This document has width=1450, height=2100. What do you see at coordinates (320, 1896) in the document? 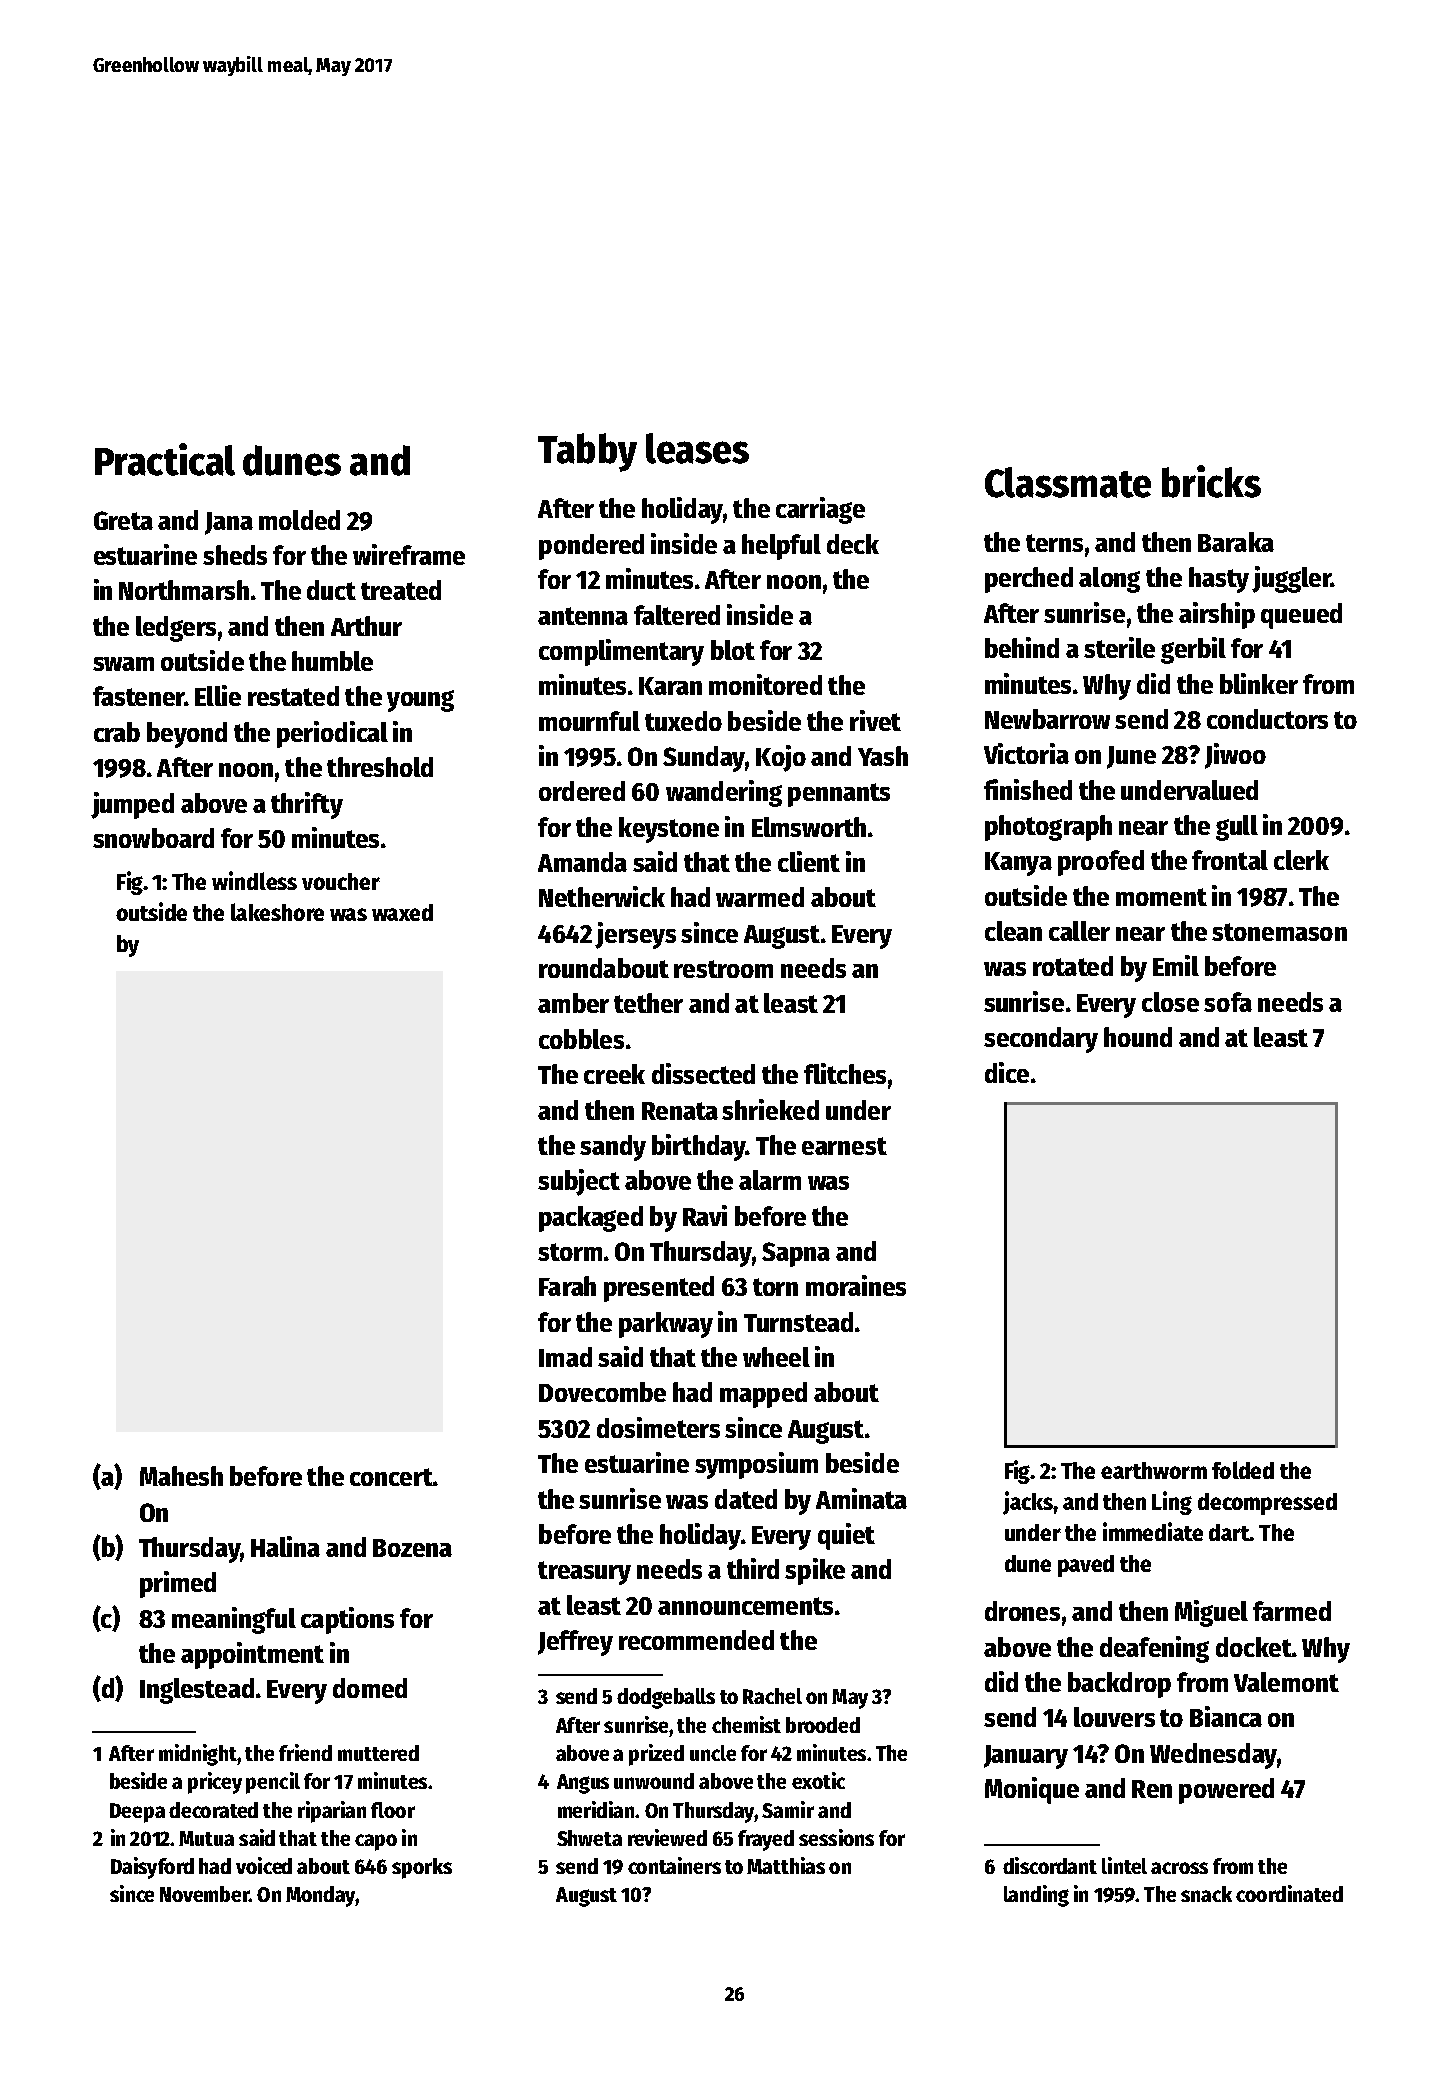
I see `Monday` at bounding box center [320, 1896].
